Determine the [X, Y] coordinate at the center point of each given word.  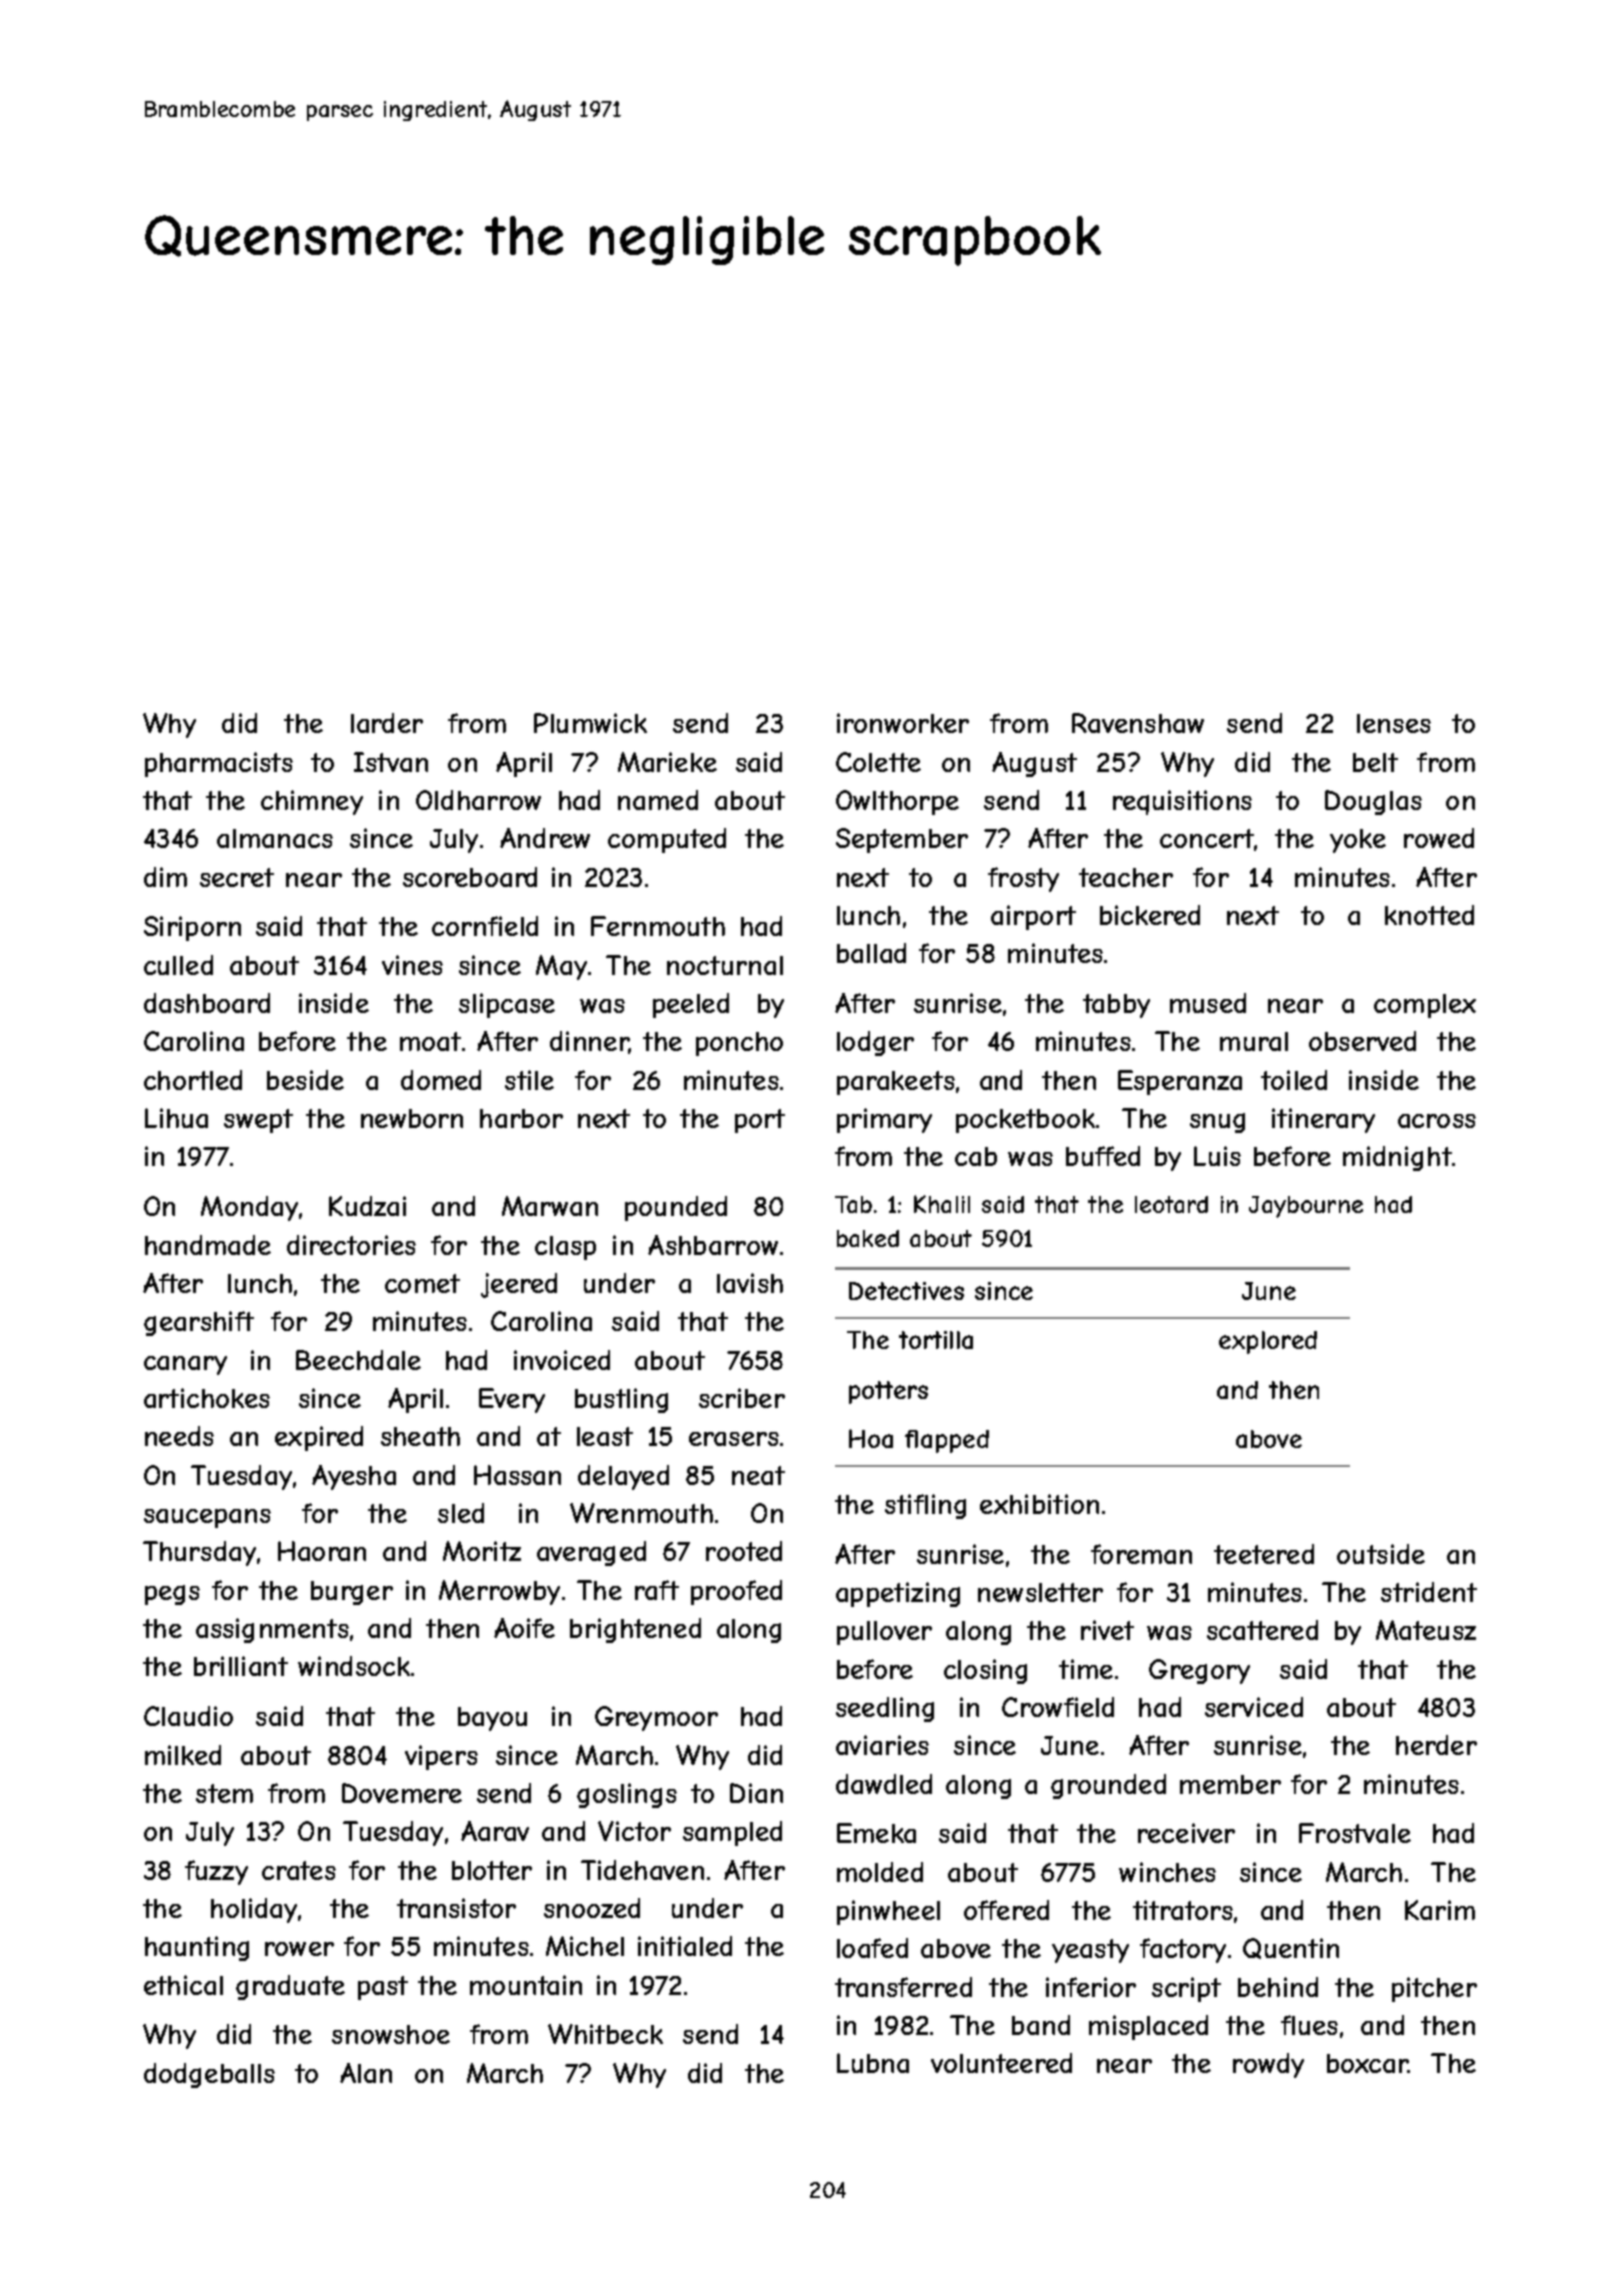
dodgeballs [209, 2075]
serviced [1254, 1707]
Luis [1217, 1156]
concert [1207, 840]
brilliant [241, 1666]
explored [1268, 1342]
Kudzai [367, 1206]
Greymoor [656, 1718]
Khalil [942, 1204]
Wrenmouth [641, 1513]
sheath [420, 1436]
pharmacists [219, 764]
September [902, 840]
